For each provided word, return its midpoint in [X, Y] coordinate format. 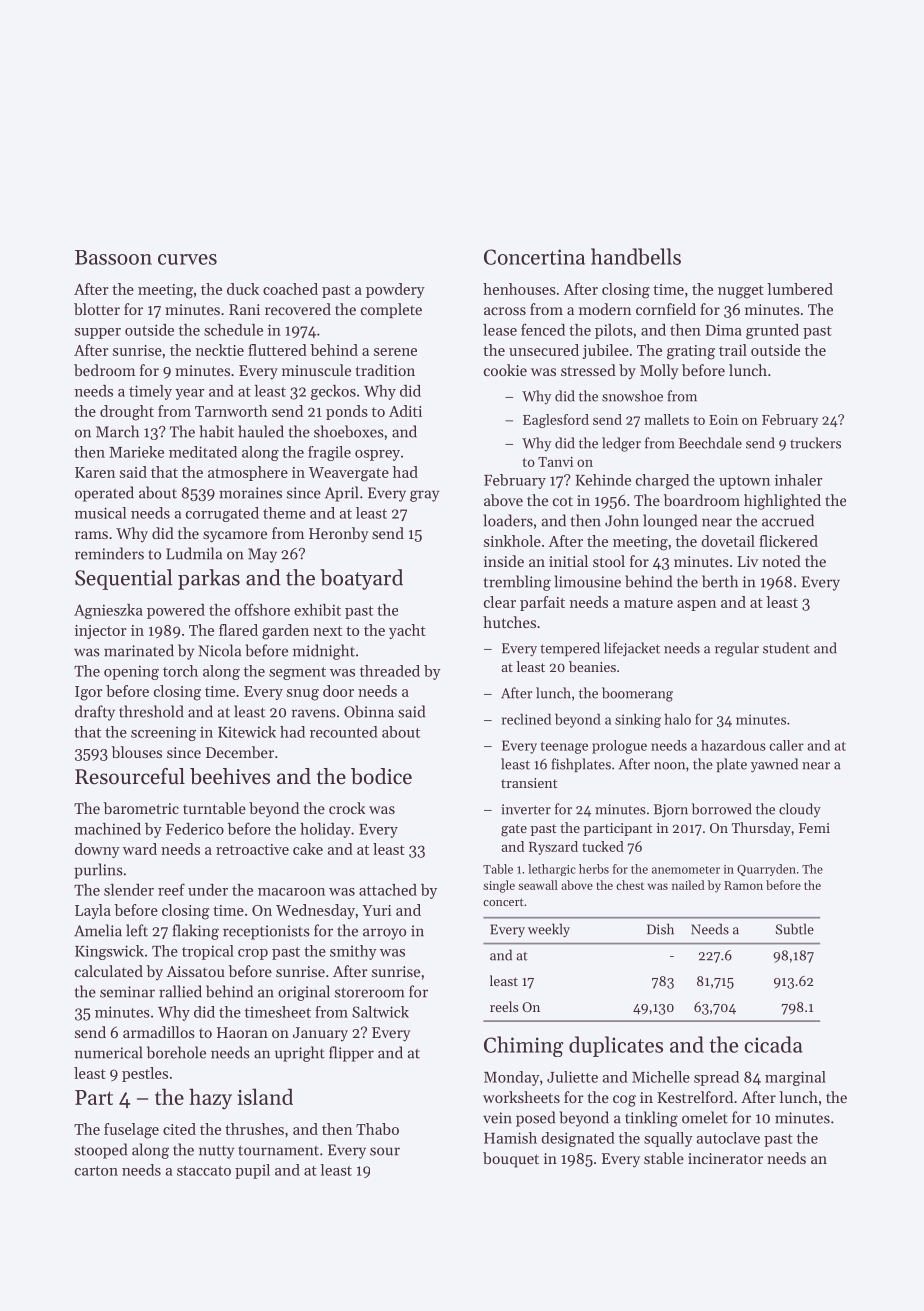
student [786, 648]
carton [96, 1171]
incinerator [725, 1158]
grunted [772, 331]
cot [563, 501]
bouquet [511, 1160]
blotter [97, 309]
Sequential [123, 579]
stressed [588, 370]
